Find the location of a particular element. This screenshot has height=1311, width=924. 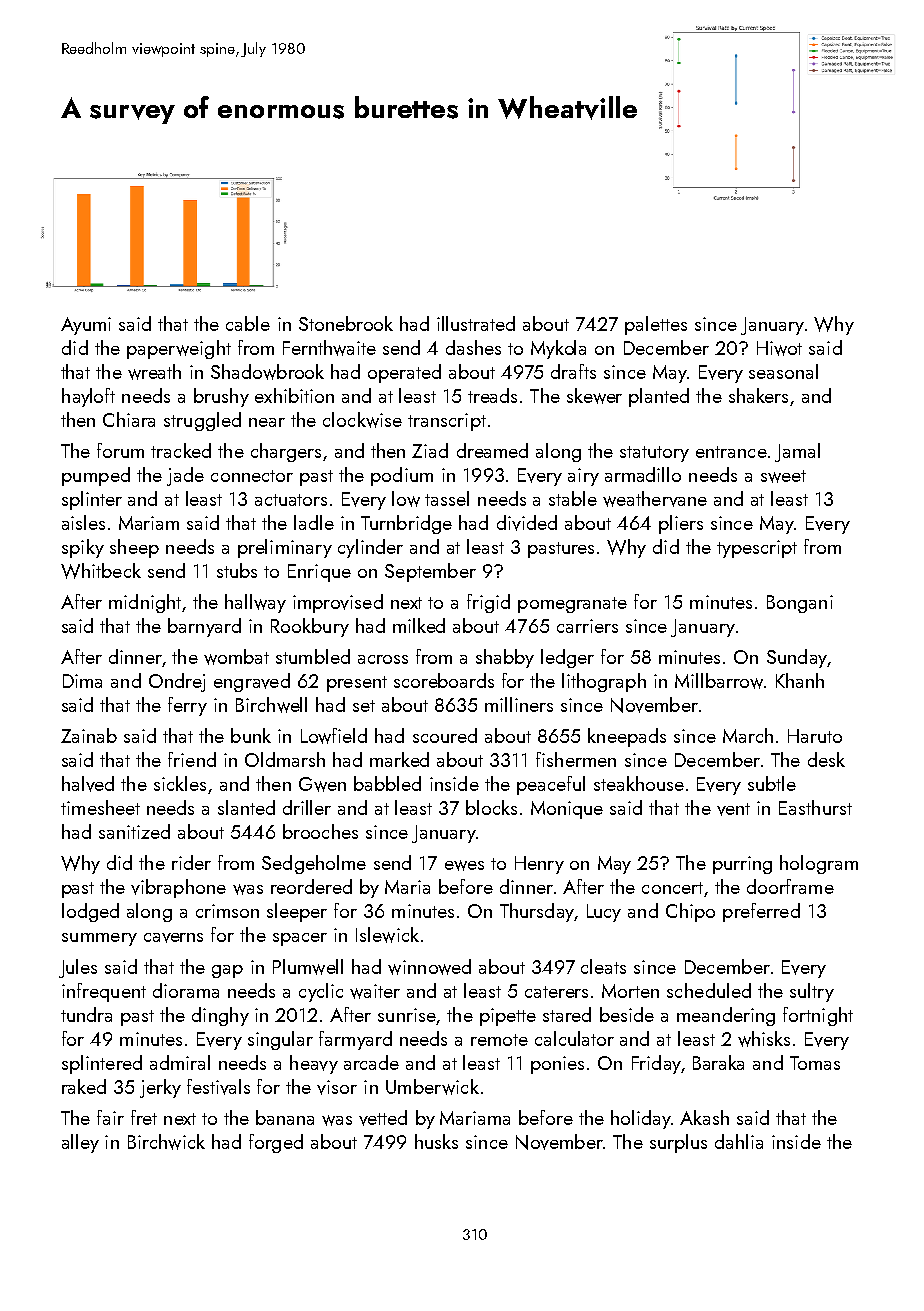

hologram is located at coordinates (819, 864).
